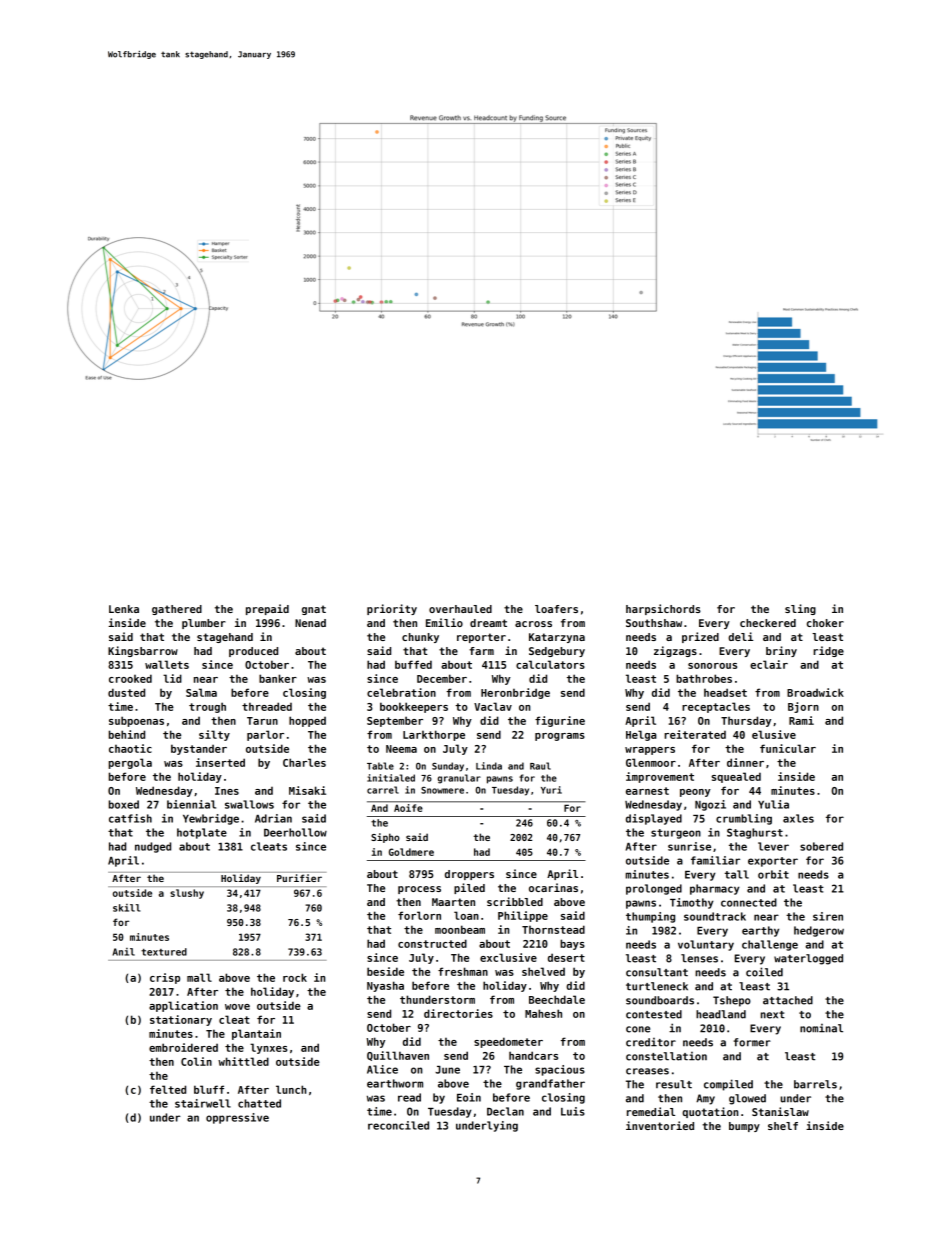  What do you see at coordinates (383, 790) in the page?
I see `carrel` at bounding box center [383, 790].
